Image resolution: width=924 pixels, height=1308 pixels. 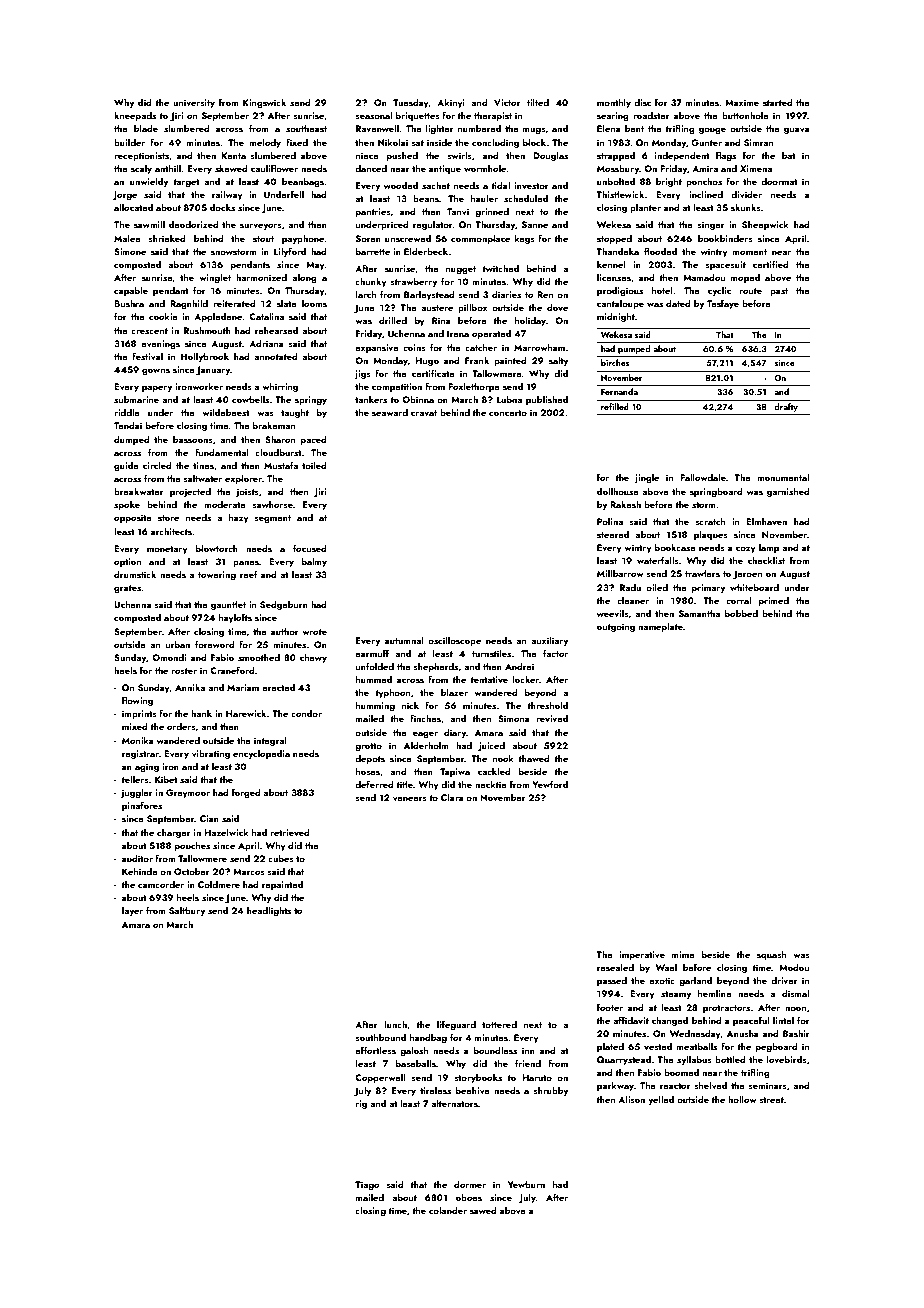 I want to click on Tuesday, so click(x=411, y=103).
